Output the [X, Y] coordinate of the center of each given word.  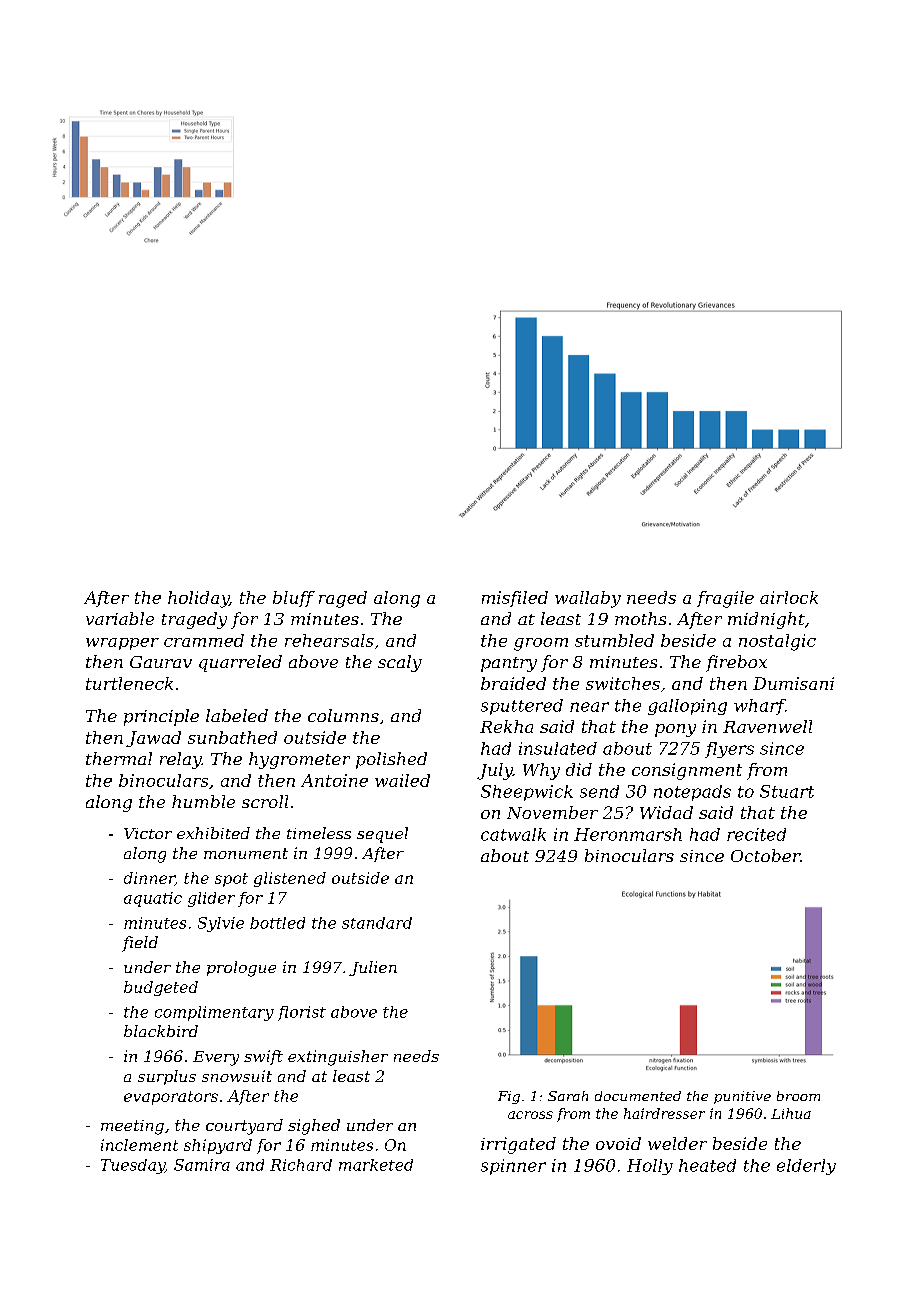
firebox [736, 663]
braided [513, 683]
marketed [376, 1165]
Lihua [791, 1113]
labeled [237, 715]
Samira [202, 1165]
